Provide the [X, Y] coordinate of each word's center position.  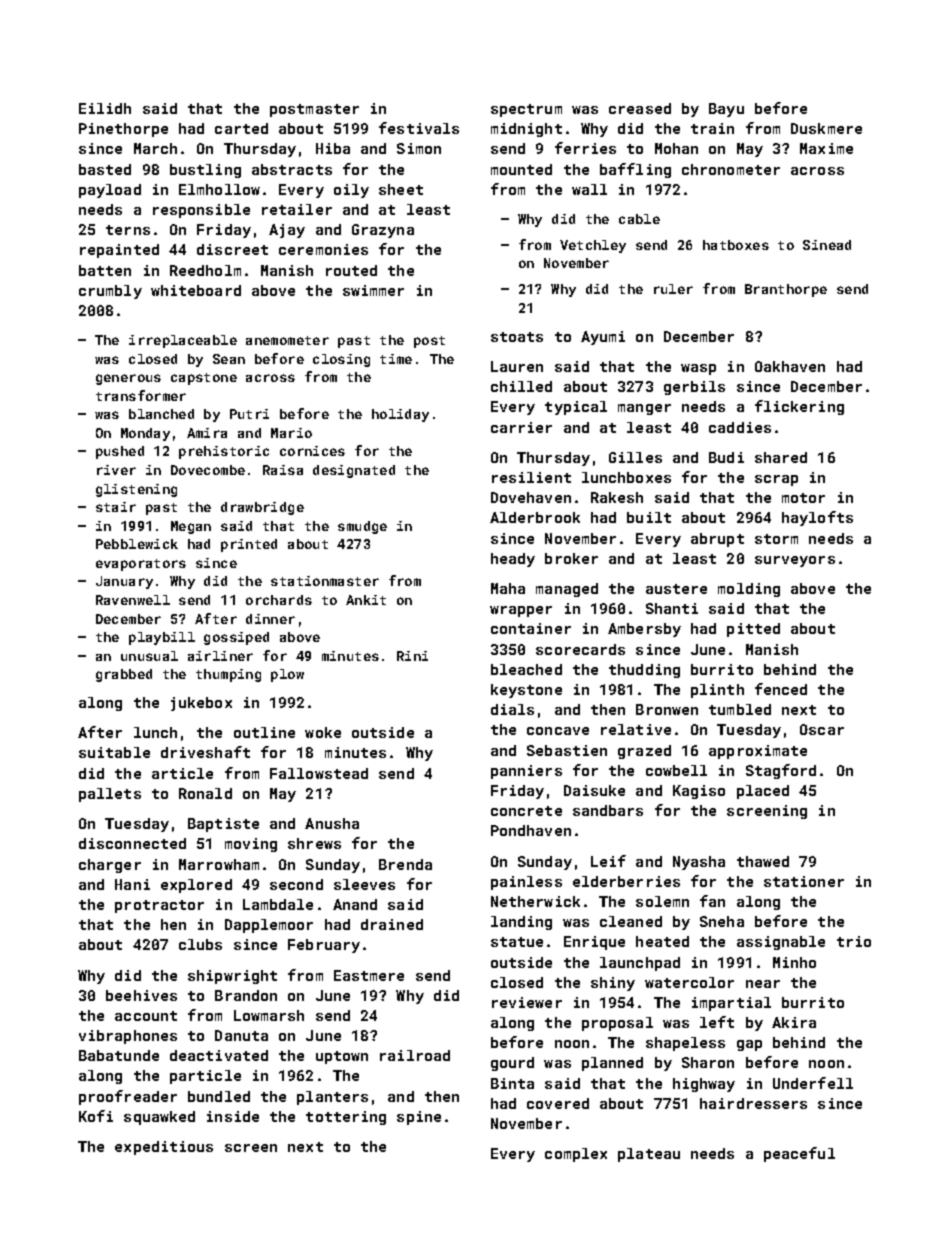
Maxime [826, 148]
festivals [419, 128]
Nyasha [699, 863]
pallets [110, 795]
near [763, 984]
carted [241, 128]
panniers [526, 772]
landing [521, 923]
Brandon [246, 995]
